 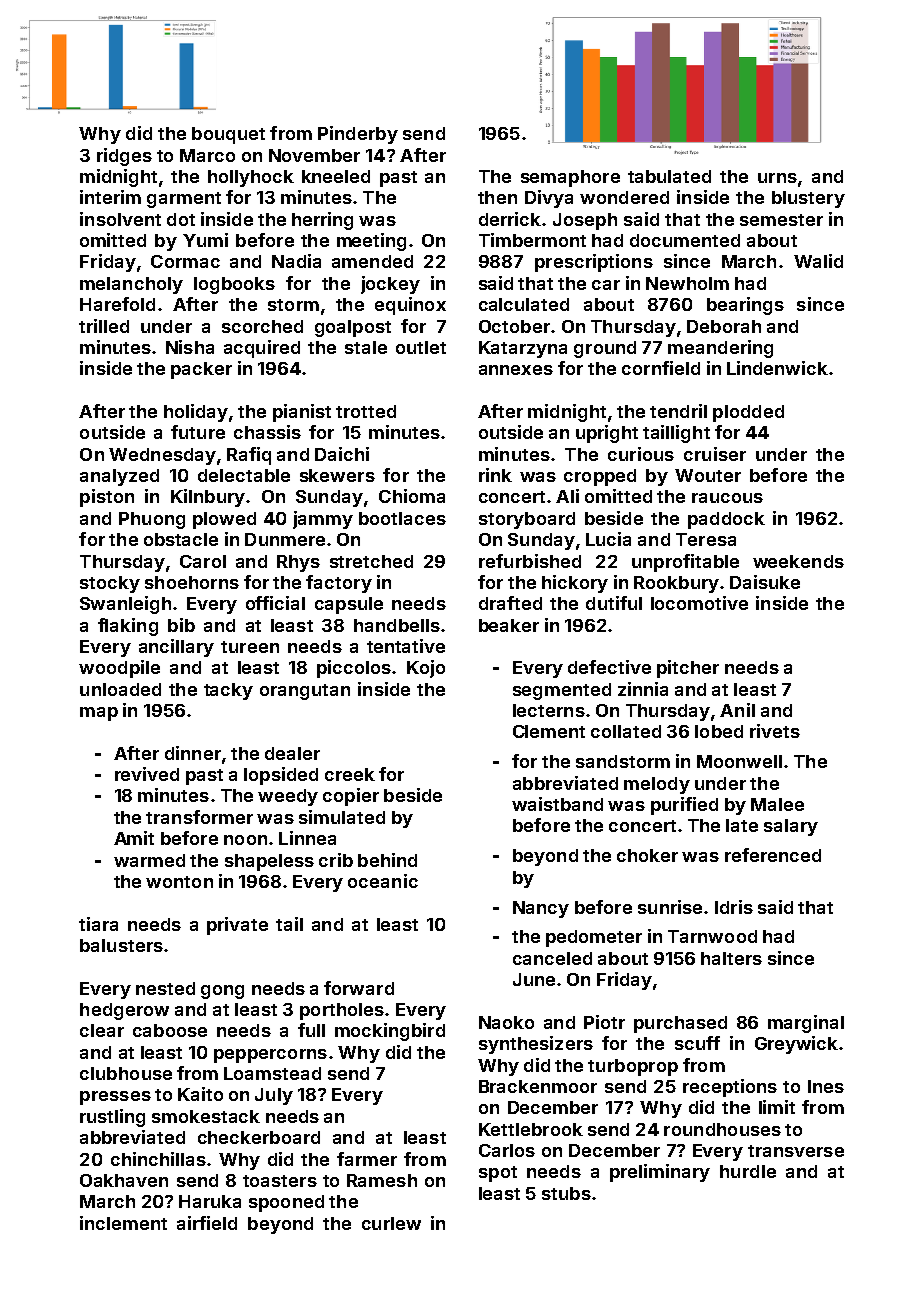 What do you see at coordinates (275, 603) in the page?
I see `official` at bounding box center [275, 603].
